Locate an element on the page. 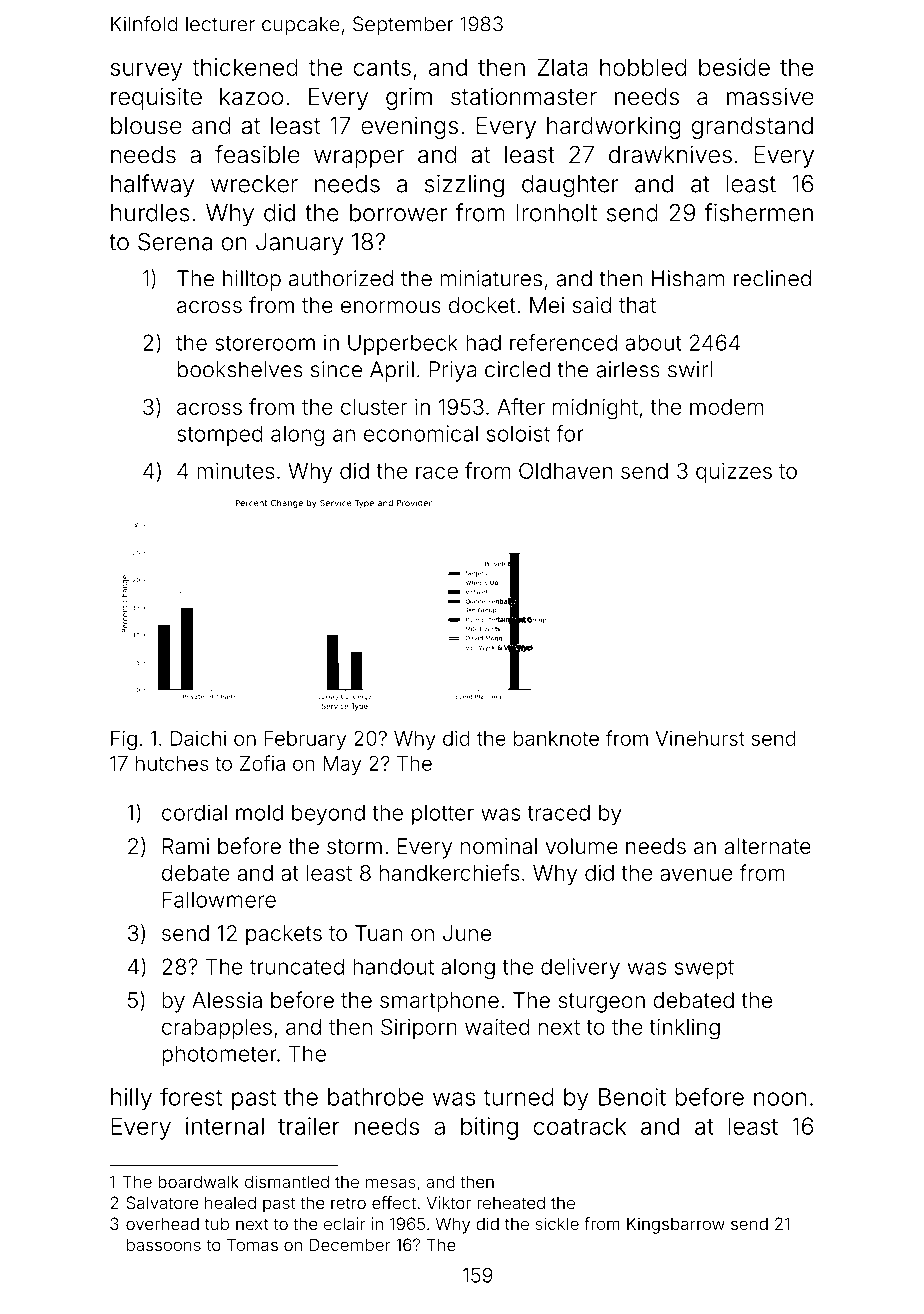 This page has height=1314, width=924. Viktor is located at coordinates (449, 1202).
